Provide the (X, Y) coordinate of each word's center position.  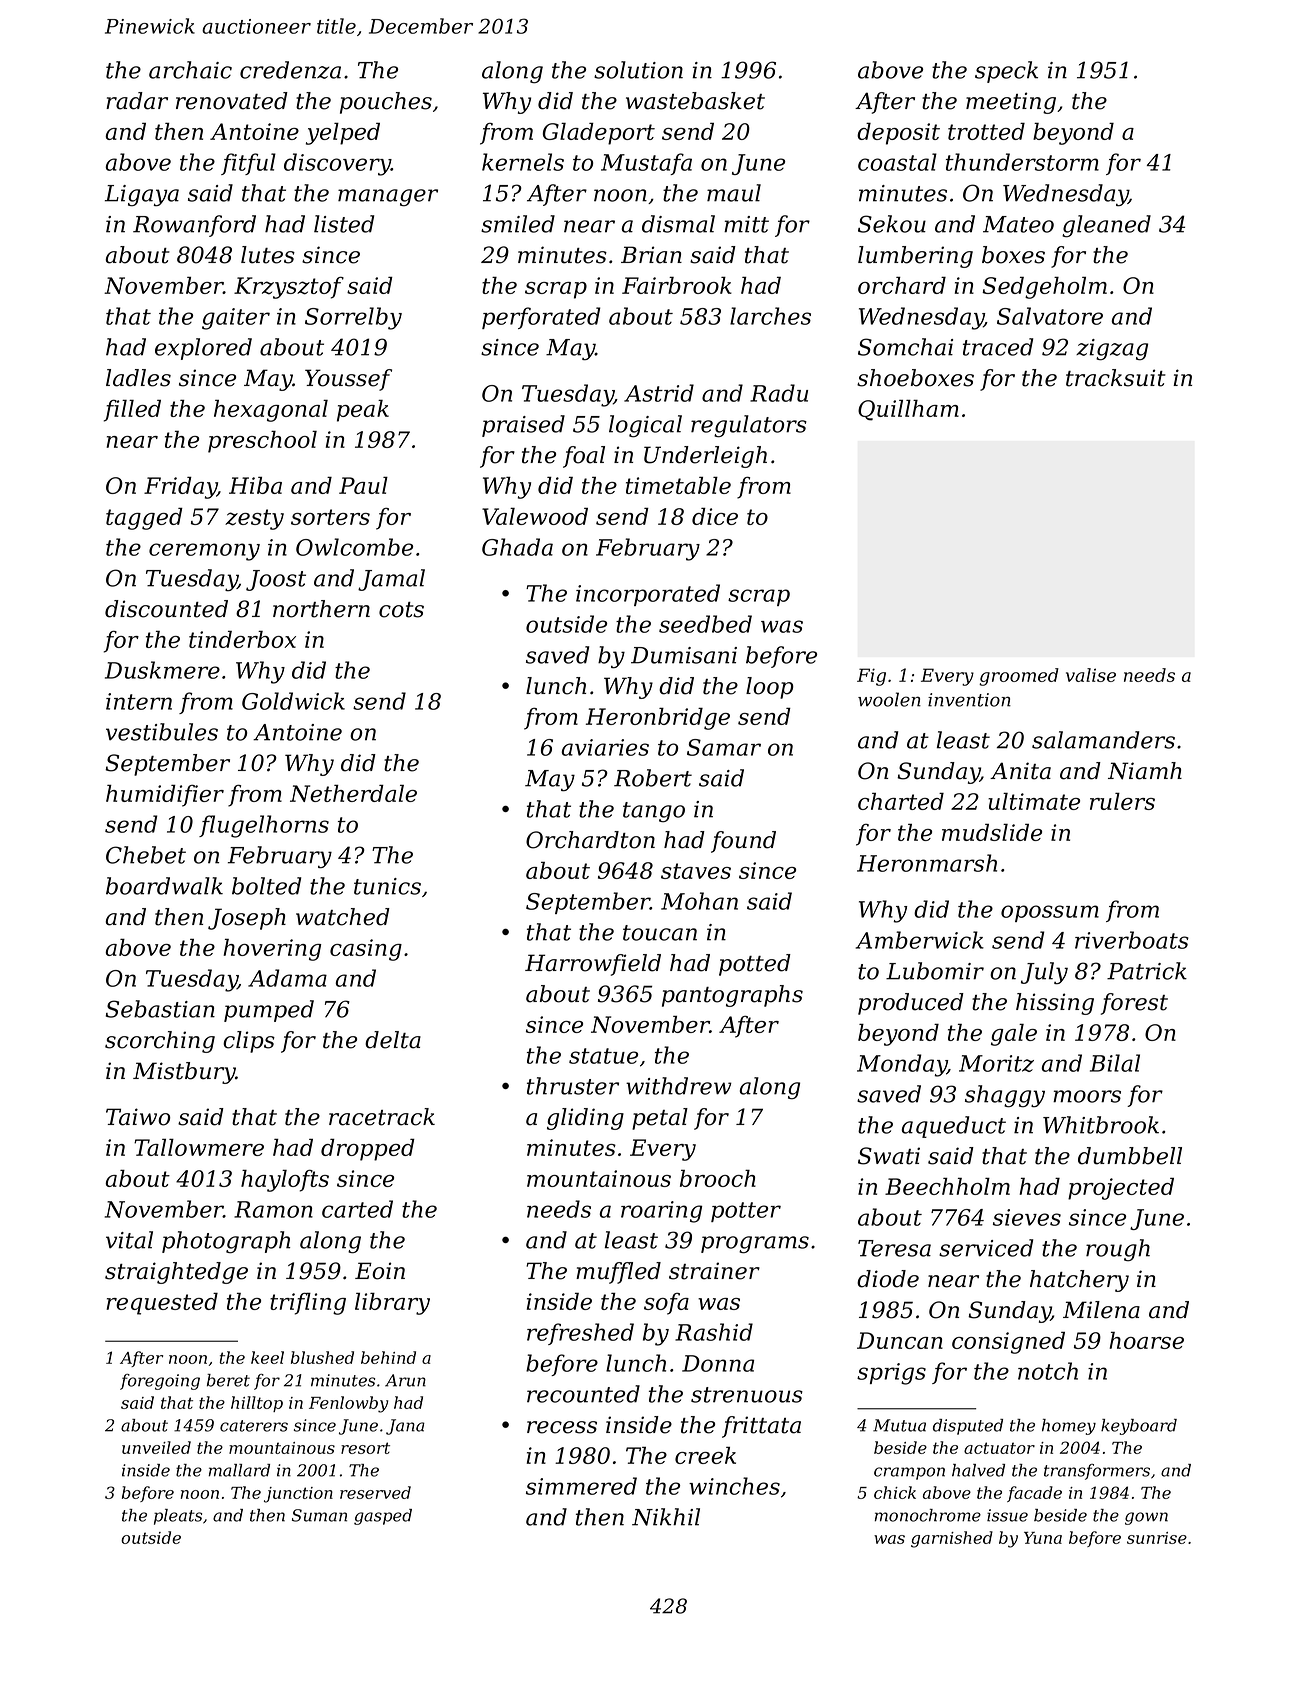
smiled (518, 224)
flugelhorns (264, 826)
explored (203, 349)
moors (1087, 1096)
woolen (889, 699)
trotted (986, 131)
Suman (319, 1515)
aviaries (605, 747)
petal (660, 1119)
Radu (779, 393)
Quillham (908, 410)
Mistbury (184, 1073)
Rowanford (194, 226)
